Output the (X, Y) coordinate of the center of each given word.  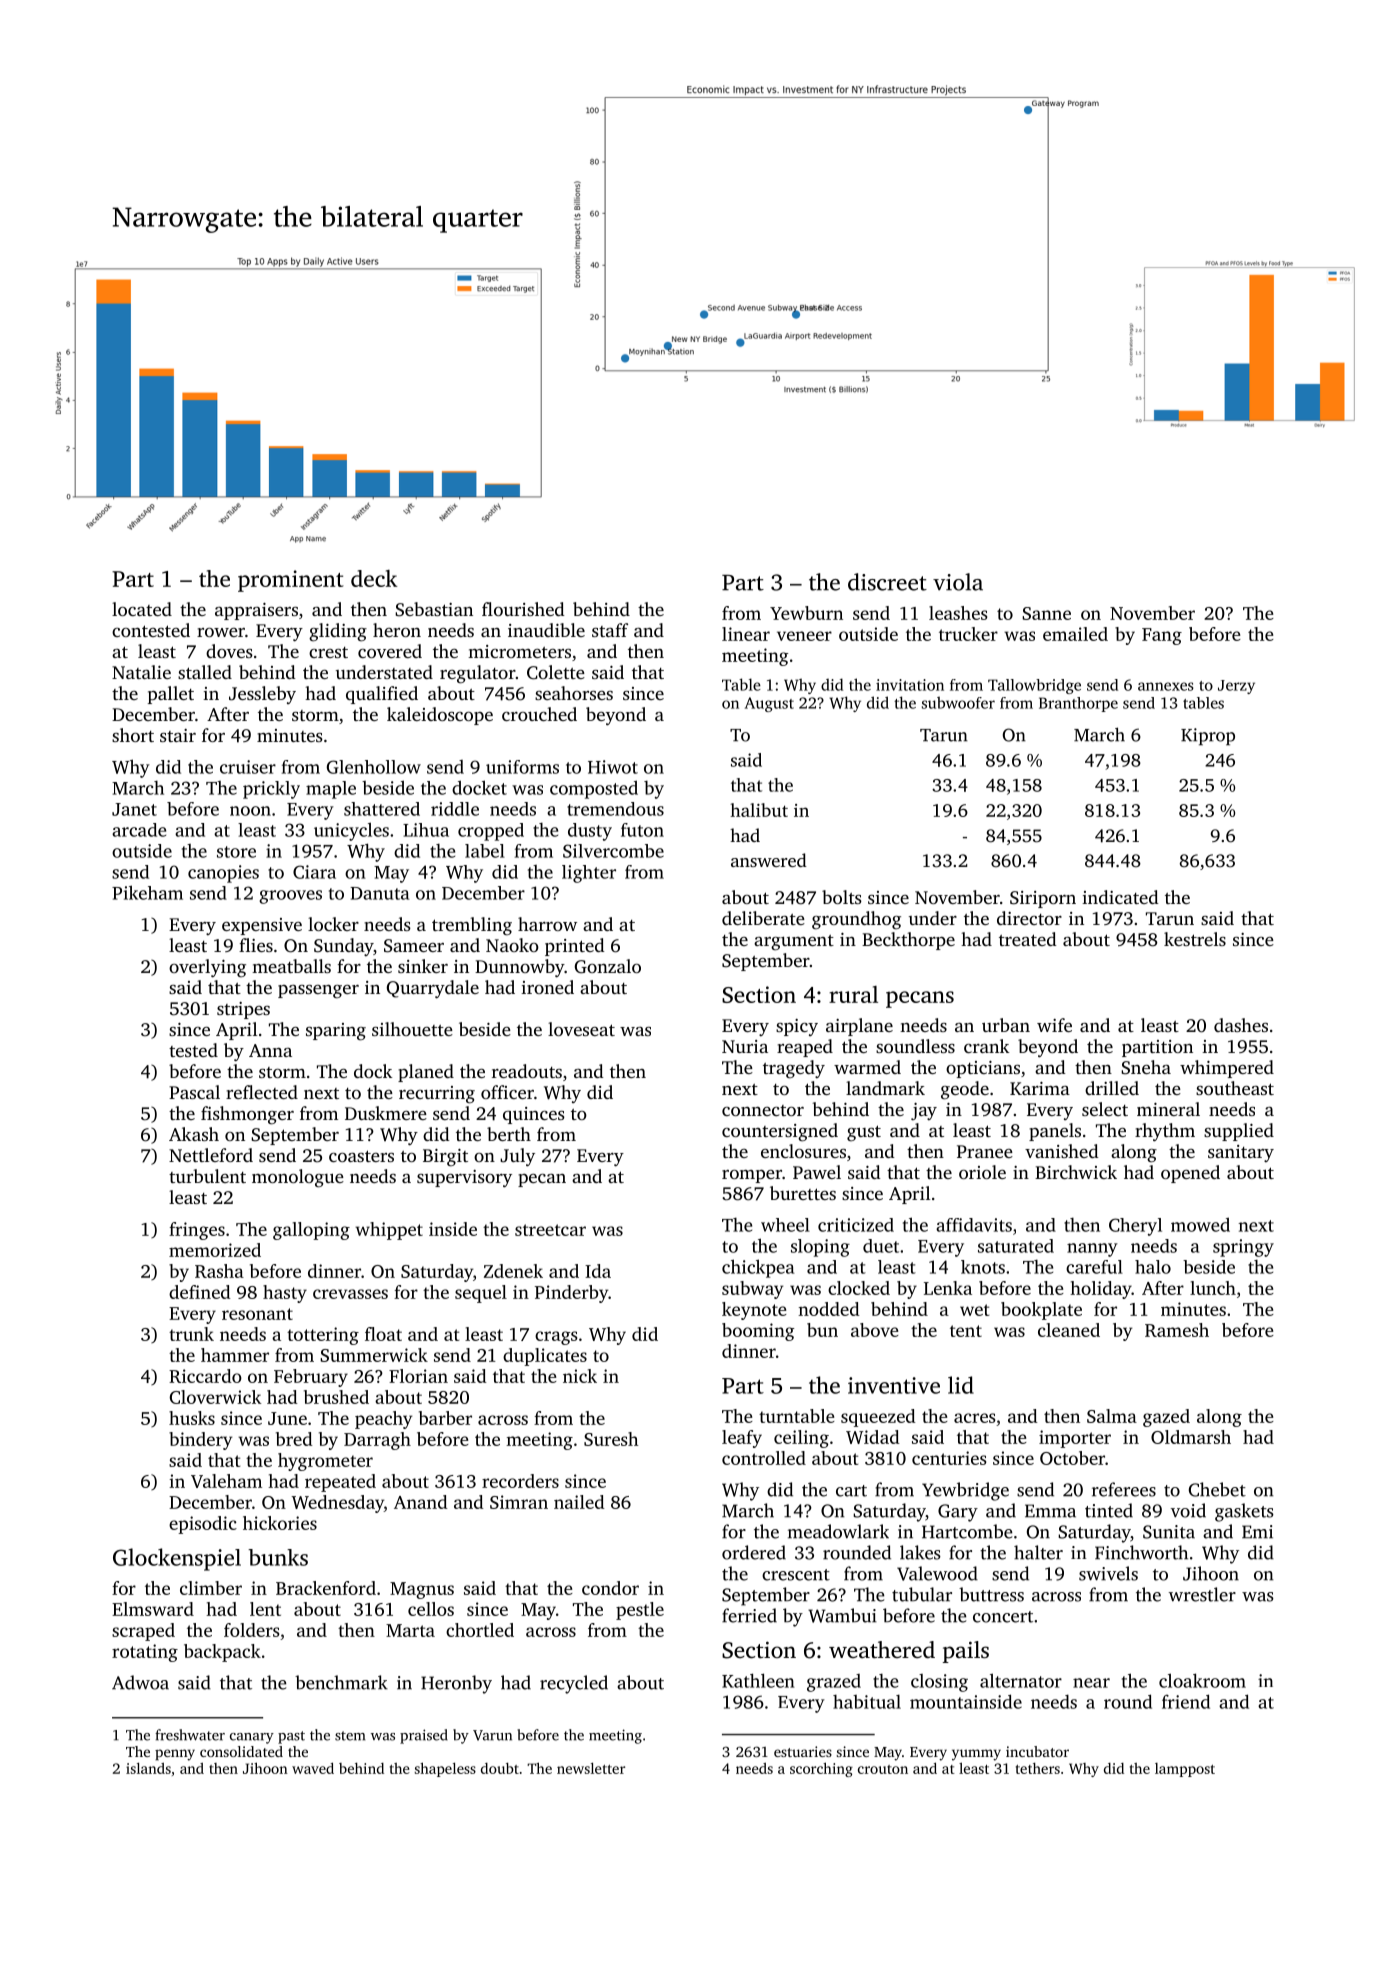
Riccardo (205, 1376)
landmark (885, 1088)
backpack (222, 1653)
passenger (318, 992)
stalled (205, 672)
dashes (1241, 1025)
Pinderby (571, 1294)
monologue (298, 1178)
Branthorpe (1078, 704)
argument (794, 943)
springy (1243, 1248)
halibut (759, 810)
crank (986, 1046)
